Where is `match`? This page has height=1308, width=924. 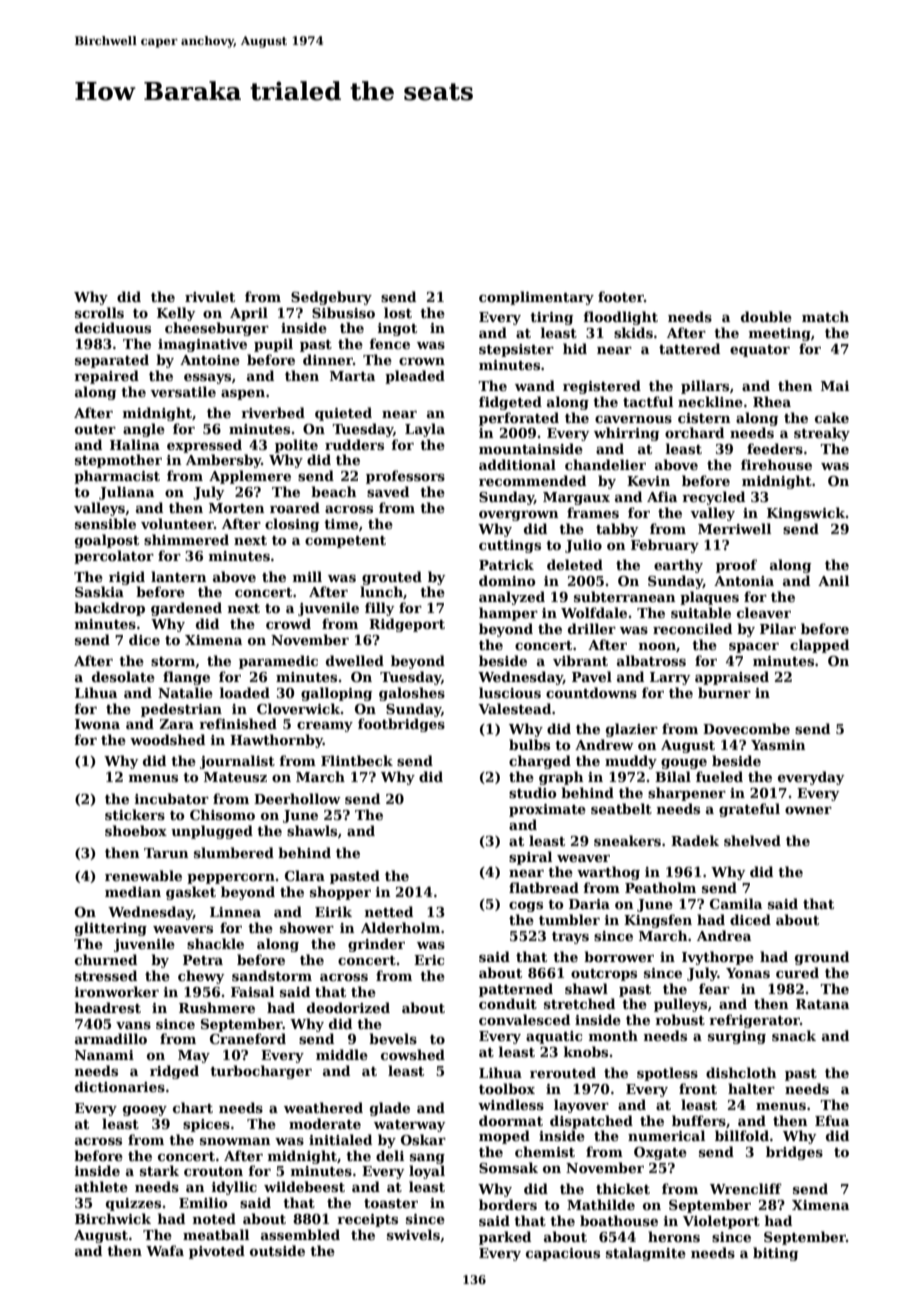
match is located at coordinates (825, 316).
